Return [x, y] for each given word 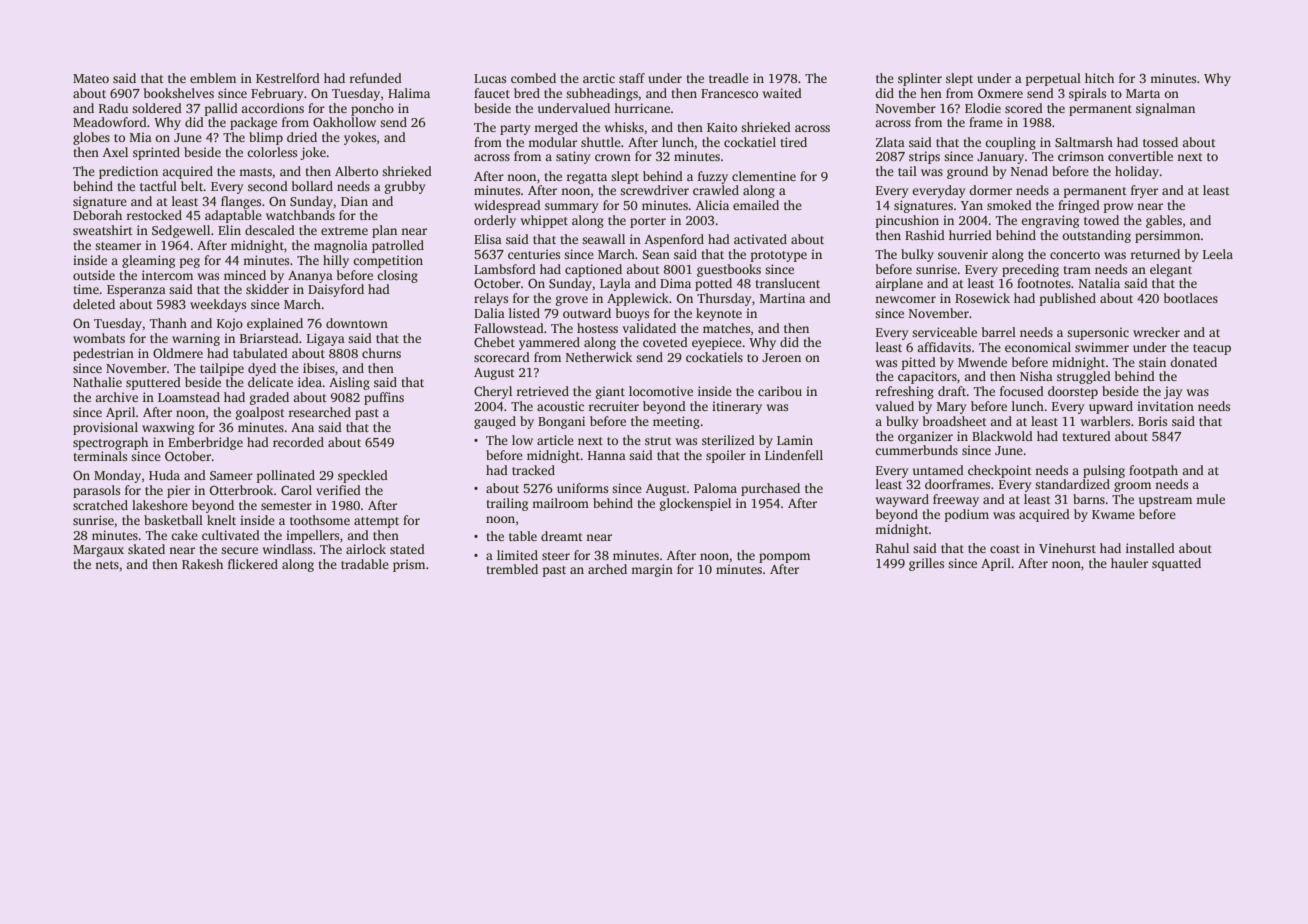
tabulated [260, 353]
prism [409, 565]
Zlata [890, 142]
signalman [1165, 109]
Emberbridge [205, 443]
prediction [128, 172]
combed [533, 78]
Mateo [91, 78]
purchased [770, 489]
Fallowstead [509, 328]
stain [1152, 362]
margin [652, 570]
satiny [573, 157]
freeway [956, 500]
